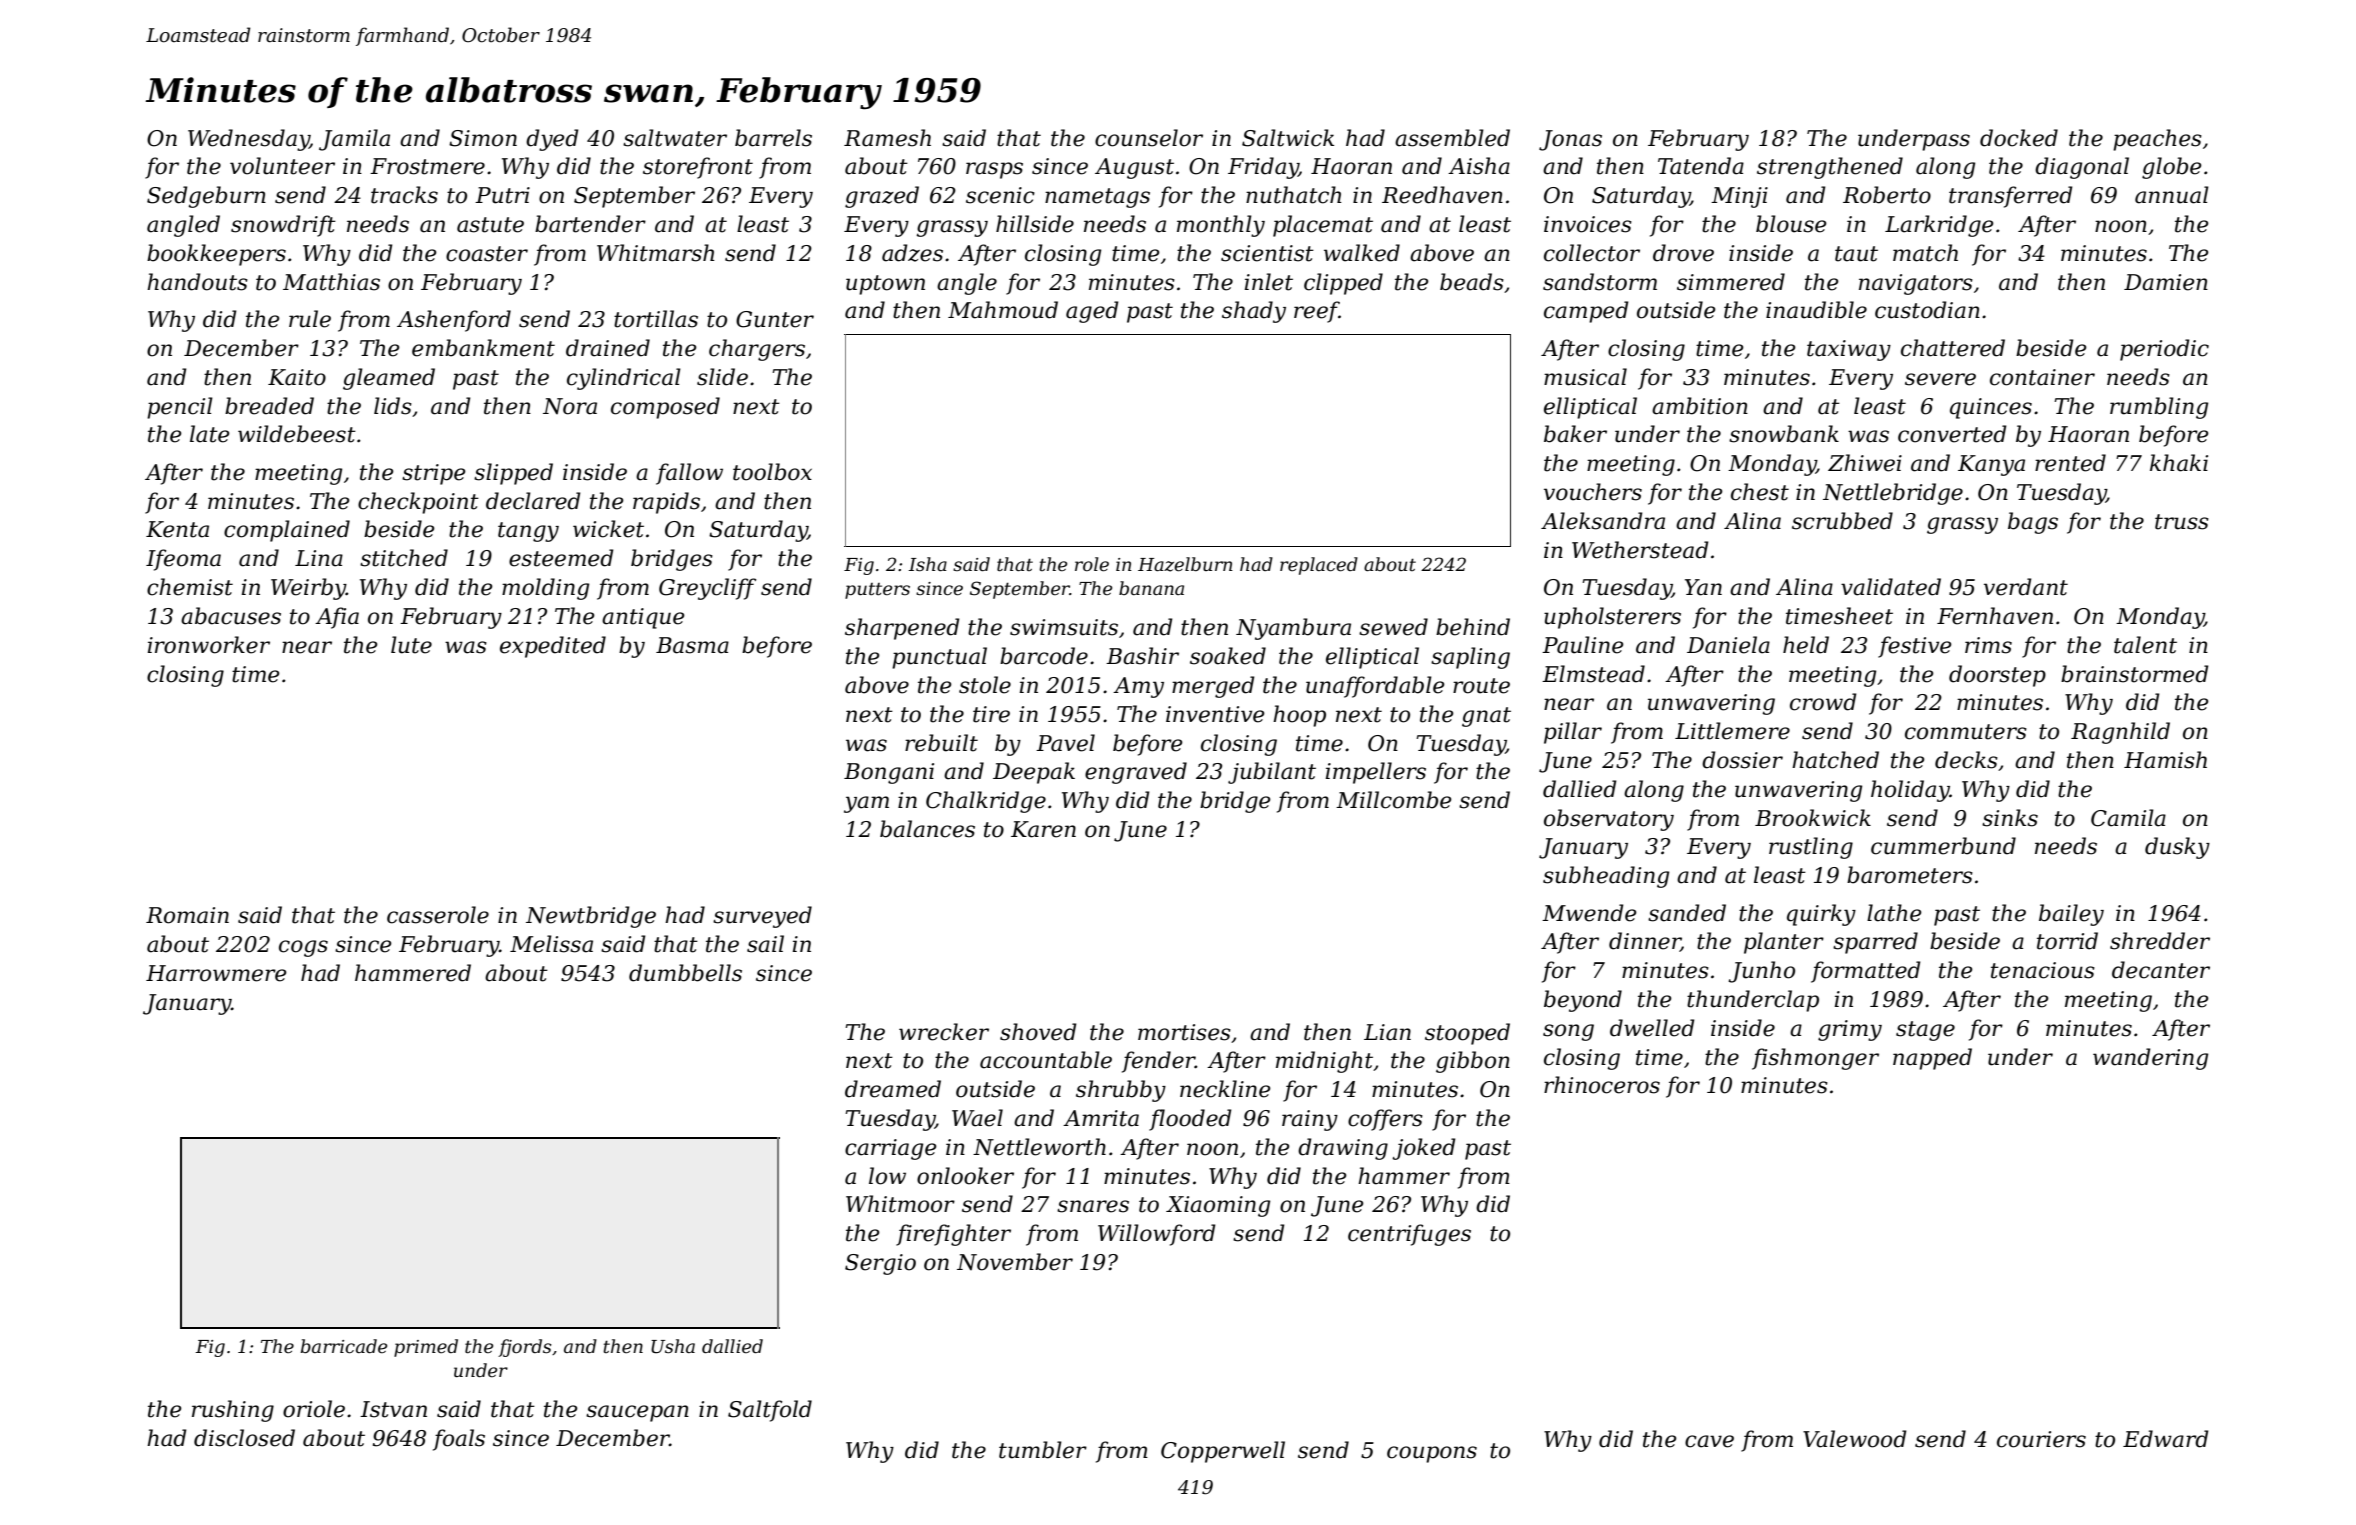 The width and height of the screenshot is (2356, 1525). What do you see at coordinates (459, 1440) in the screenshot?
I see `foals` at bounding box center [459, 1440].
